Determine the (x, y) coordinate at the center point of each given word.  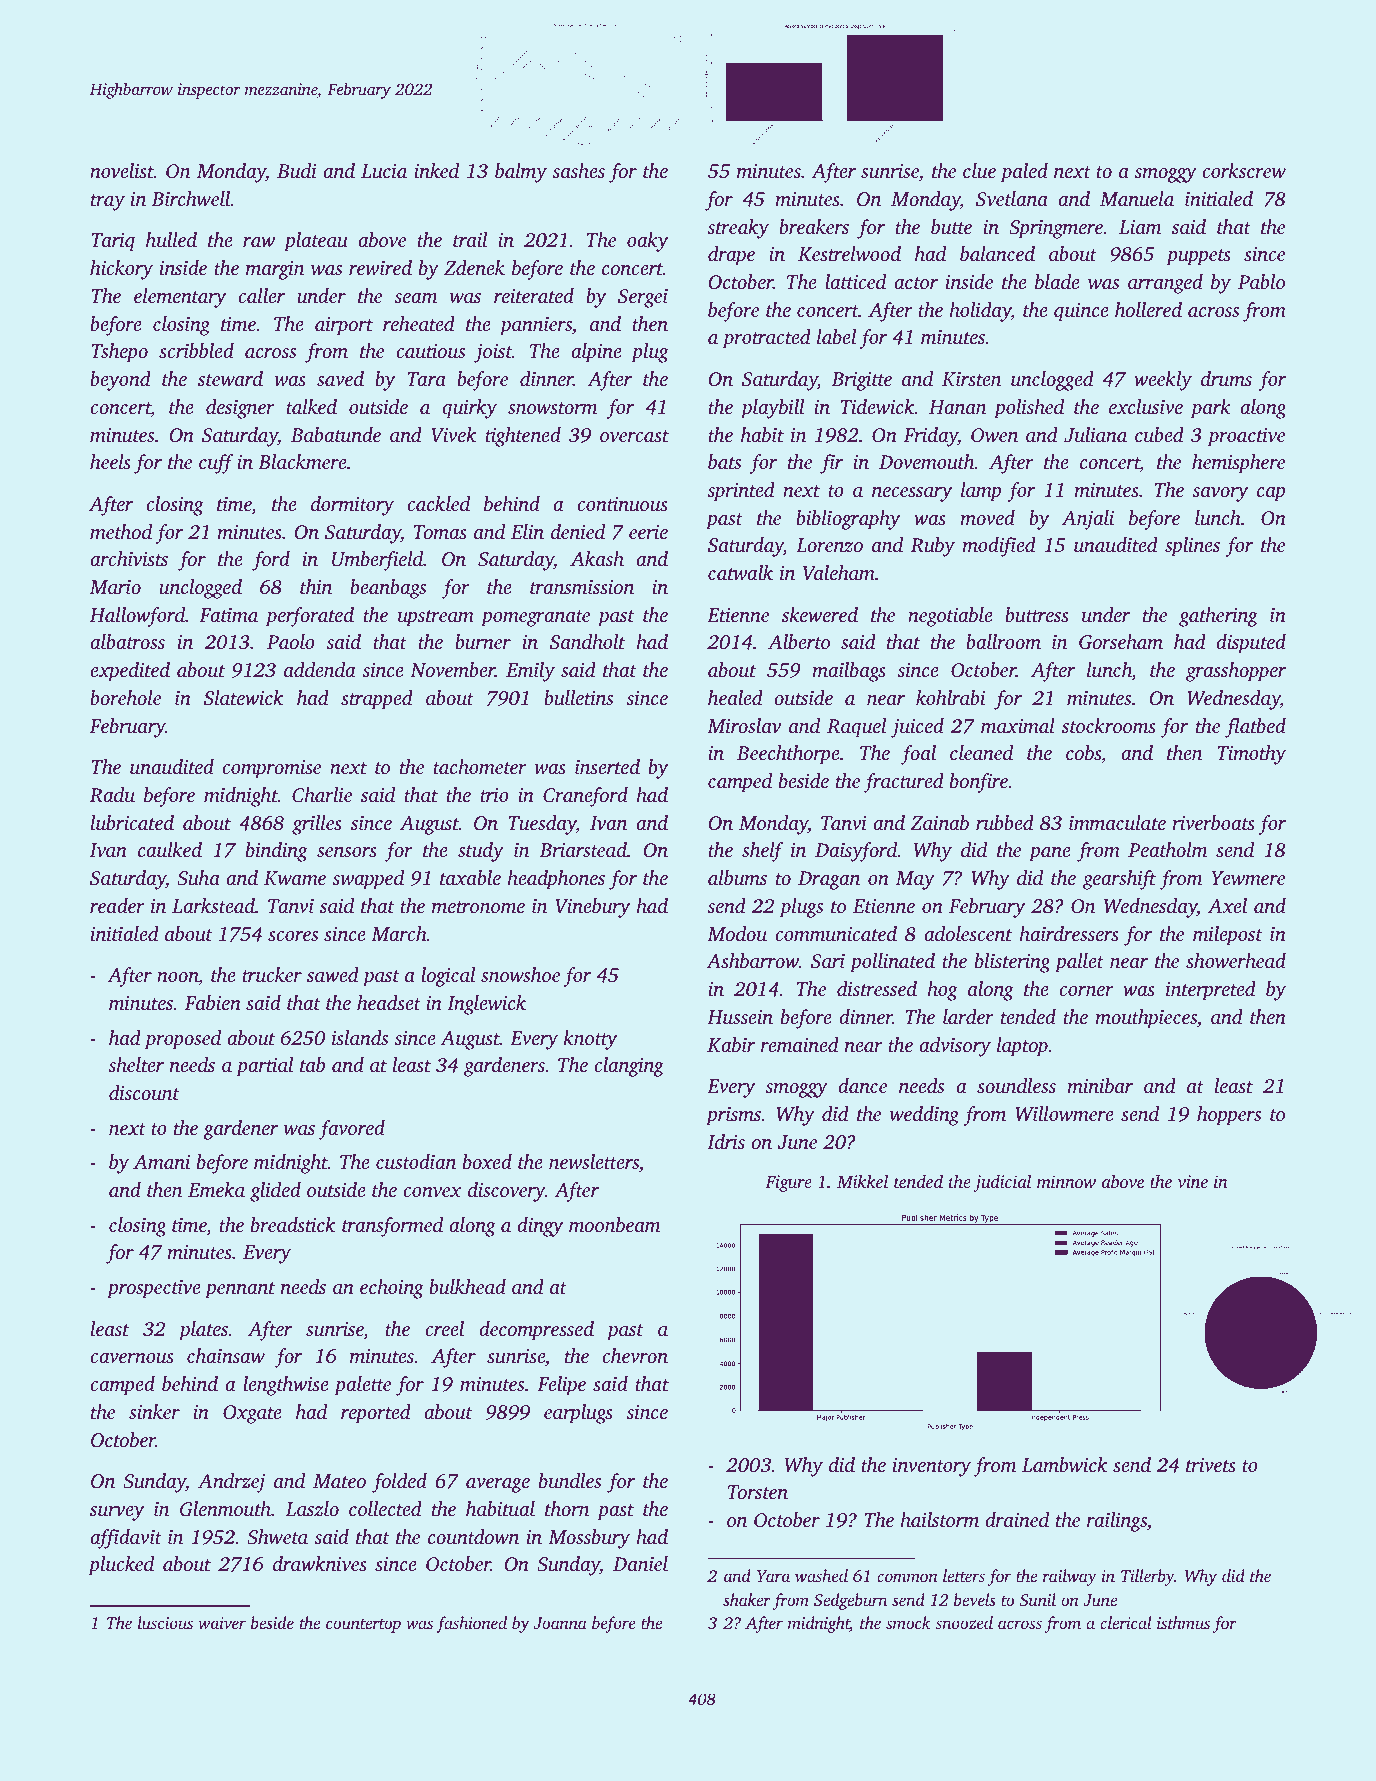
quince (1081, 312)
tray (108, 202)
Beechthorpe (788, 755)
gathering (1218, 617)
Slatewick (243, 698)
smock (908, 1622)
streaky (738, 229)
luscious (165, 1622)
